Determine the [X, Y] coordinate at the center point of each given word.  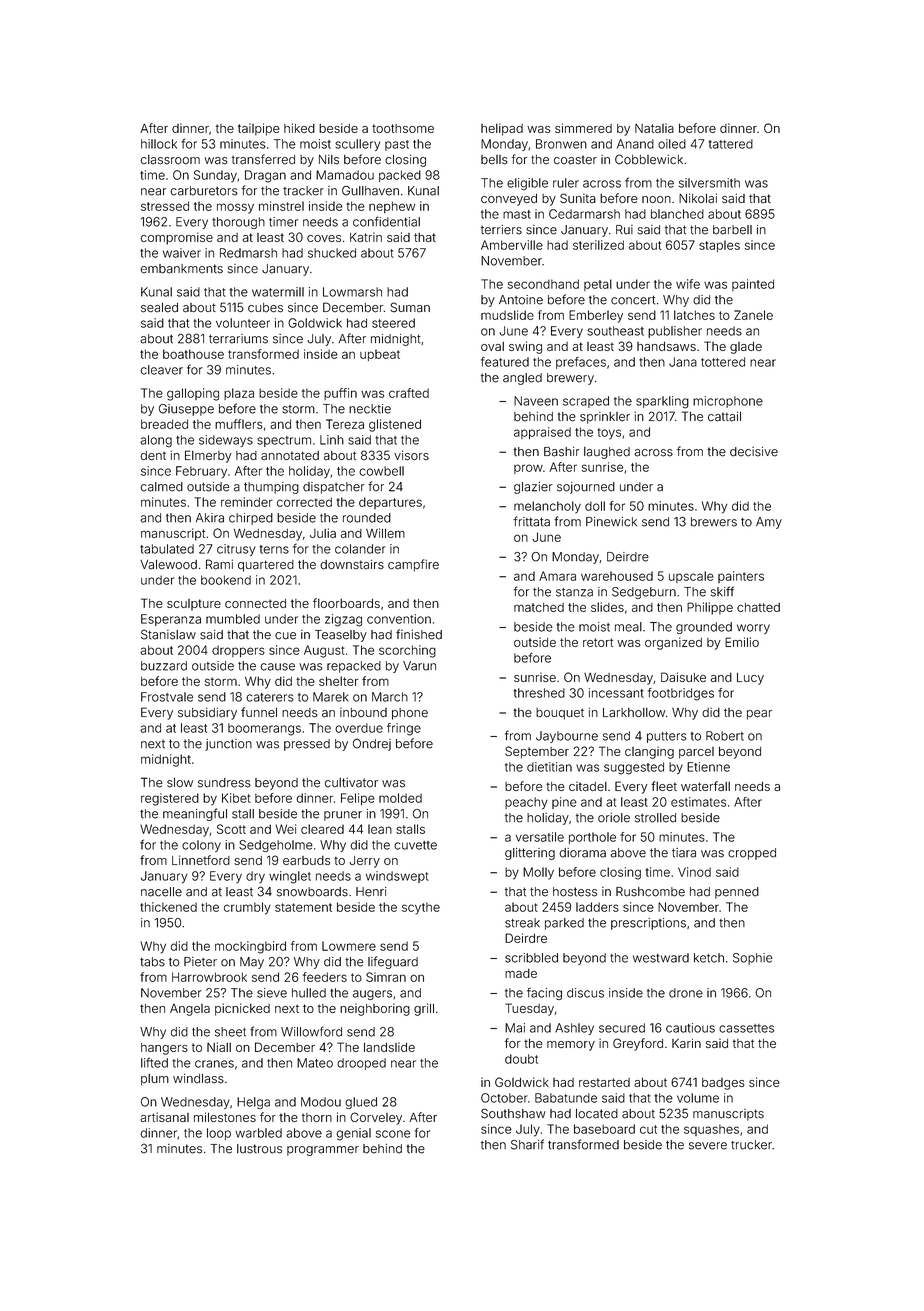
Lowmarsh [352, 292]
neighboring [375, 1009]
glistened [395, 425]
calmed [161, 487]
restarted [604, 1082]
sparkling [662, 402]
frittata [531, 521]
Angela [190, 1010]
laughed [607, 453]
